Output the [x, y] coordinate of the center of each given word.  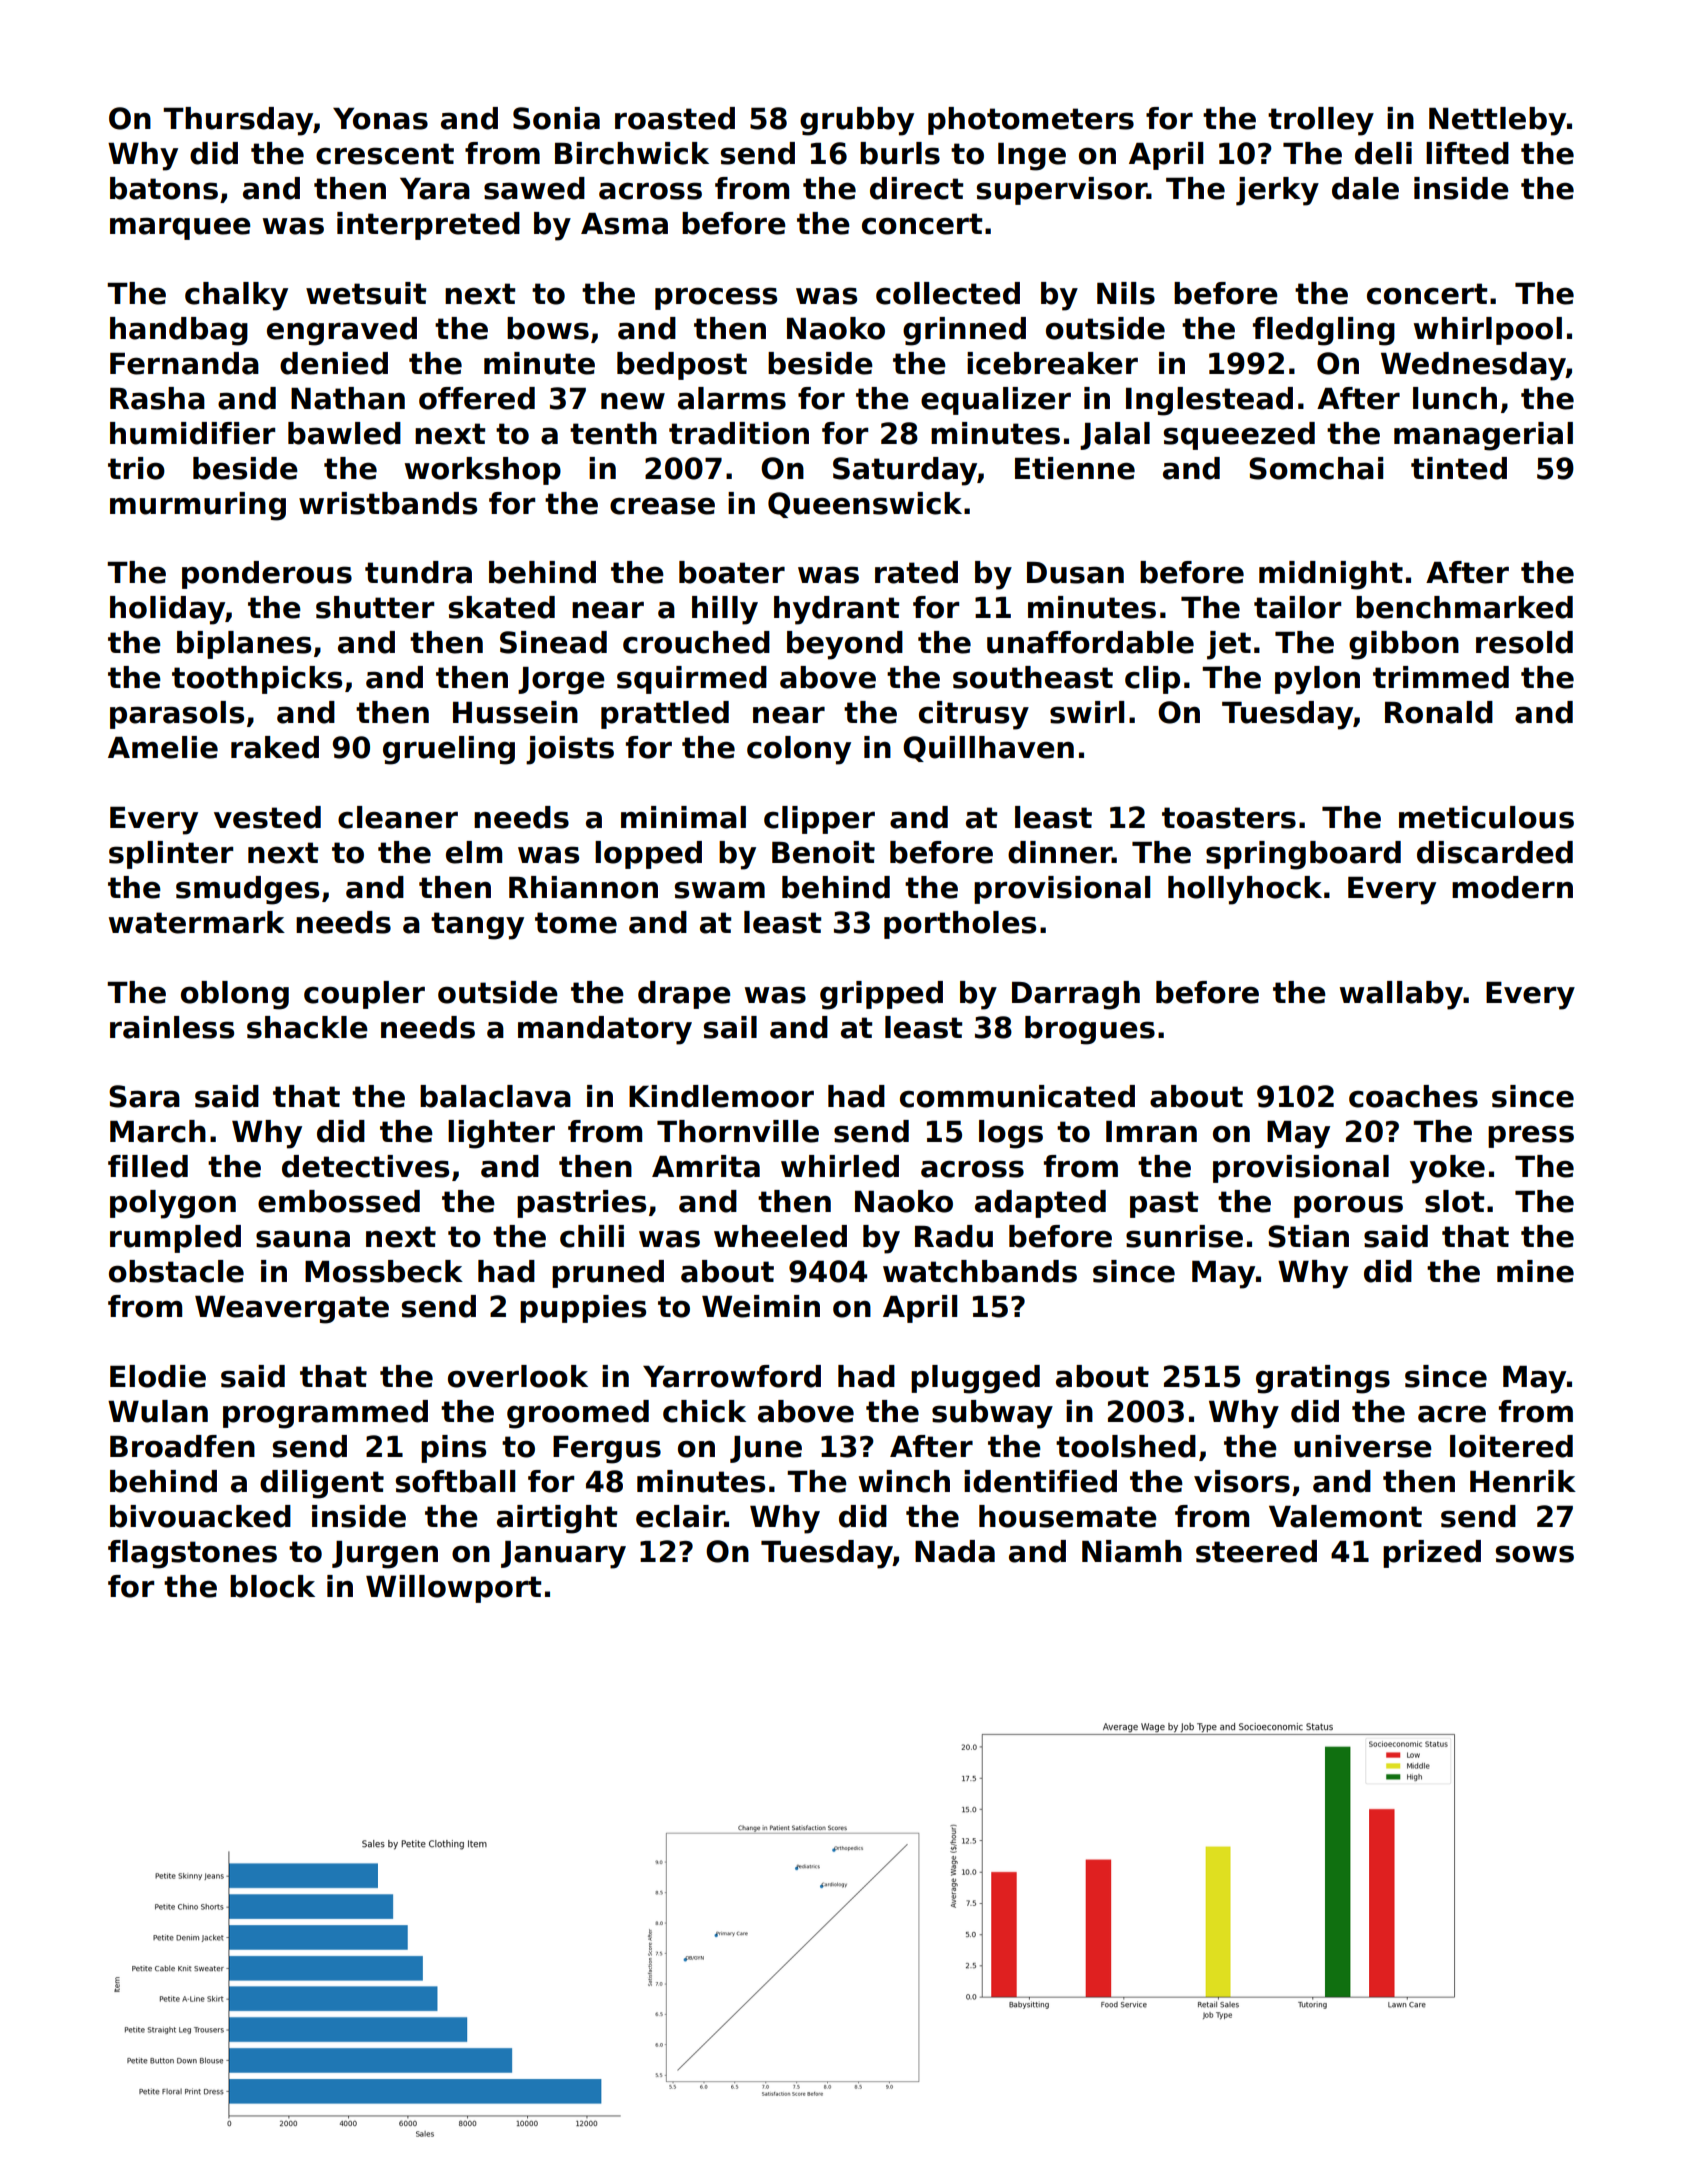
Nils [1126, 293]
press [1531, 1136]
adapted [1040, 1204]
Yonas [380, 119]
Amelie [163, 747]
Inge [1032, 157]
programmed [325, 1414]
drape [684, 995]
